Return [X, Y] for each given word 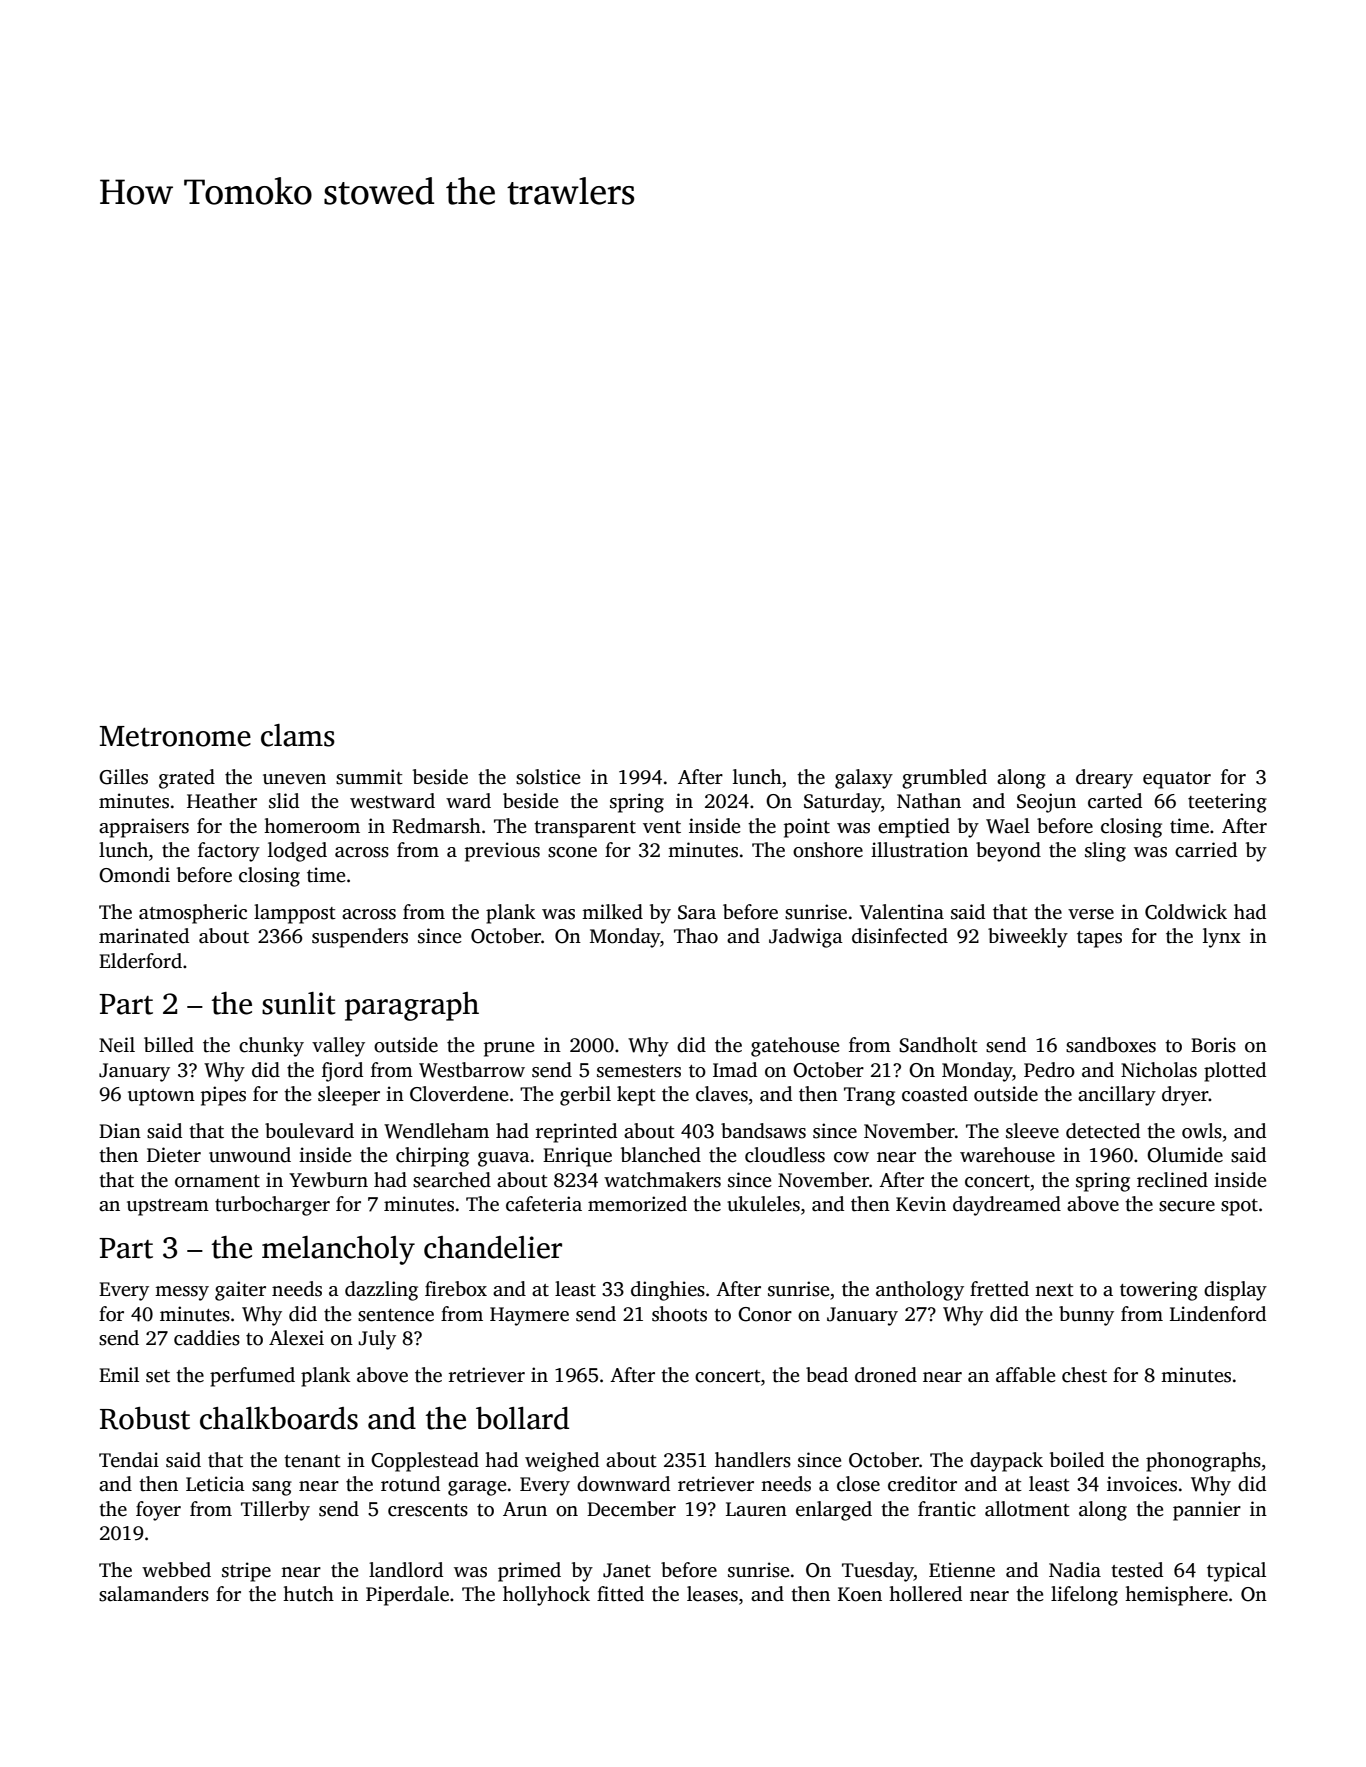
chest [1084, 1375]
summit [369, 777]
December [631, 1509]
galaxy [864, 779]
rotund [410, 1484]
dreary [1104, 779]
